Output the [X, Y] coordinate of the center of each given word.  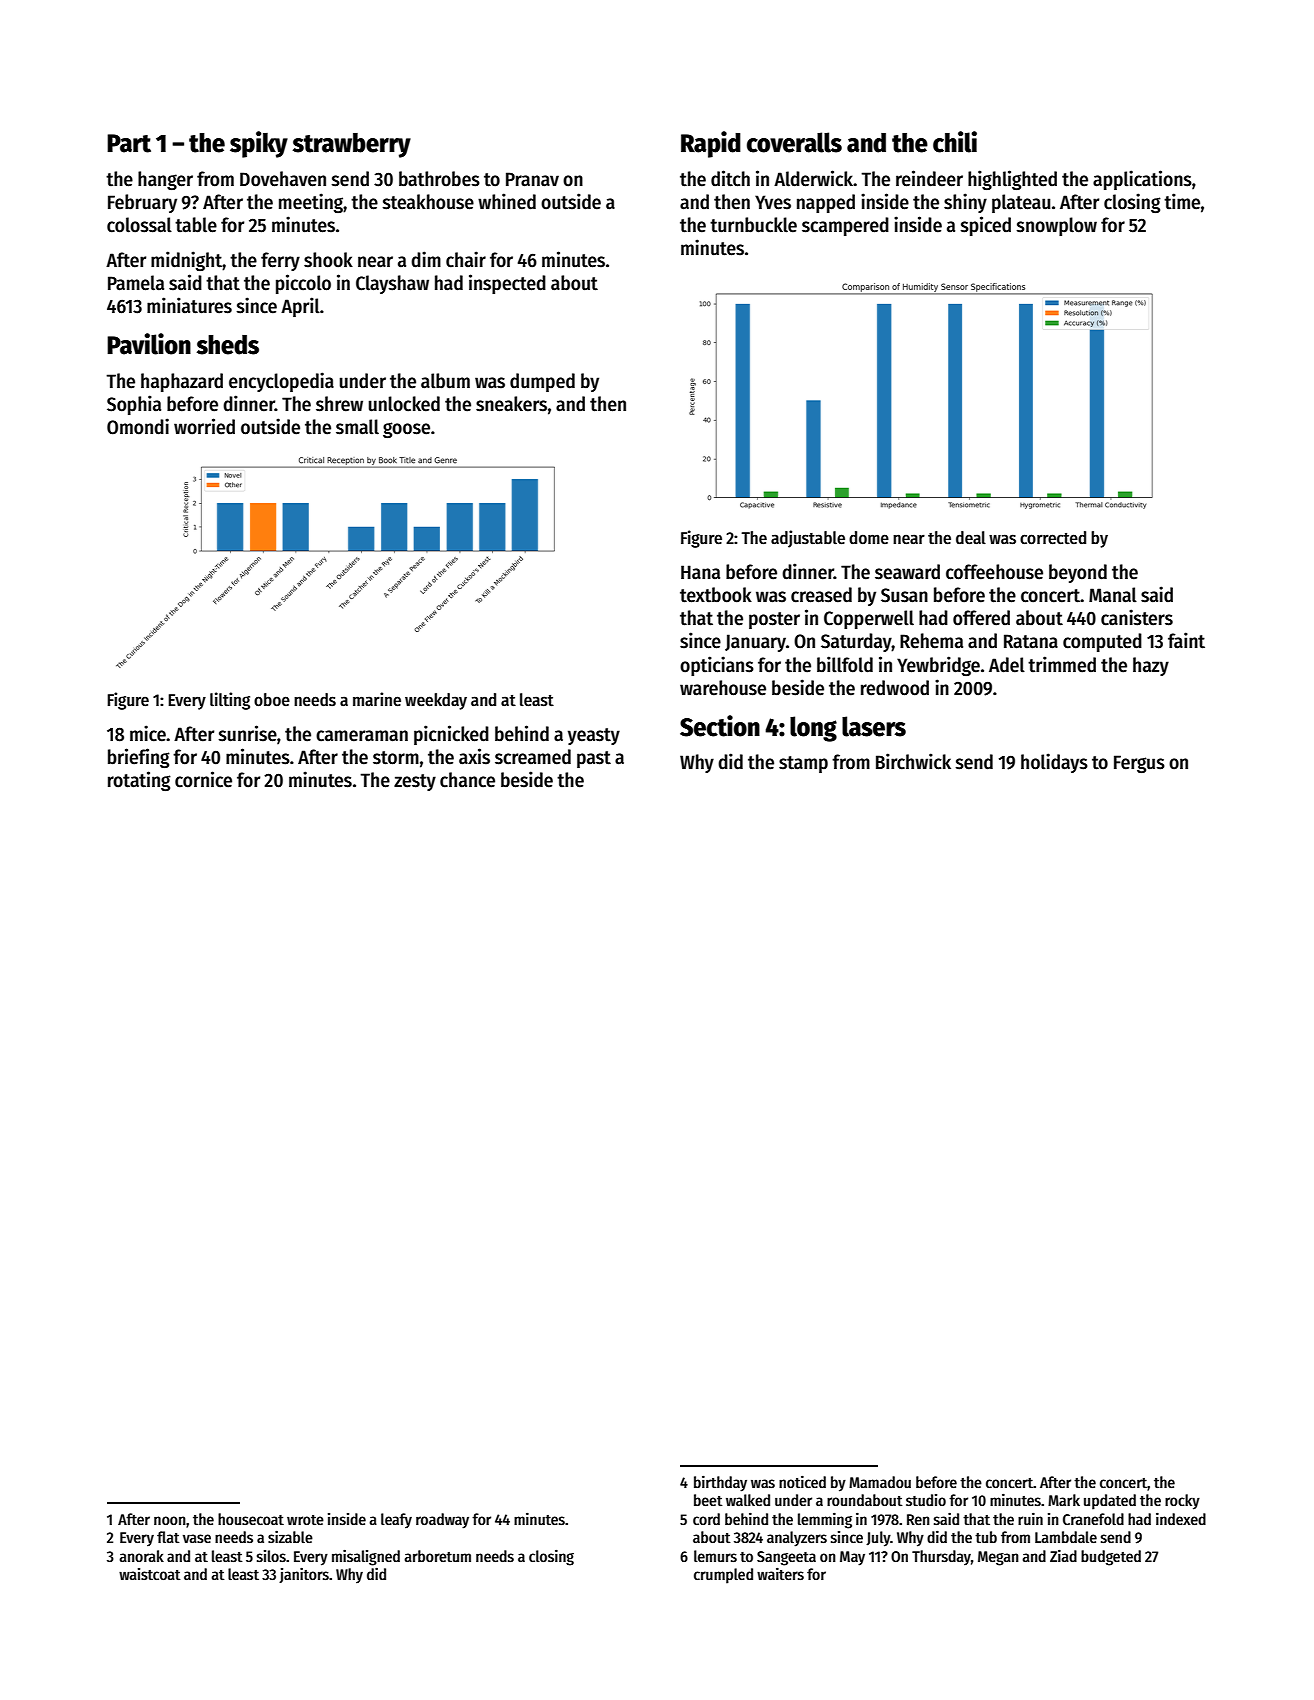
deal [971, 538]
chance [467, 780]
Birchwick [913, 761]
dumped [542, 382]
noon [170, 1520]
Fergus [1139, 764]
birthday [720, 1484]
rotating [139, 781]
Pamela [136, 283]
